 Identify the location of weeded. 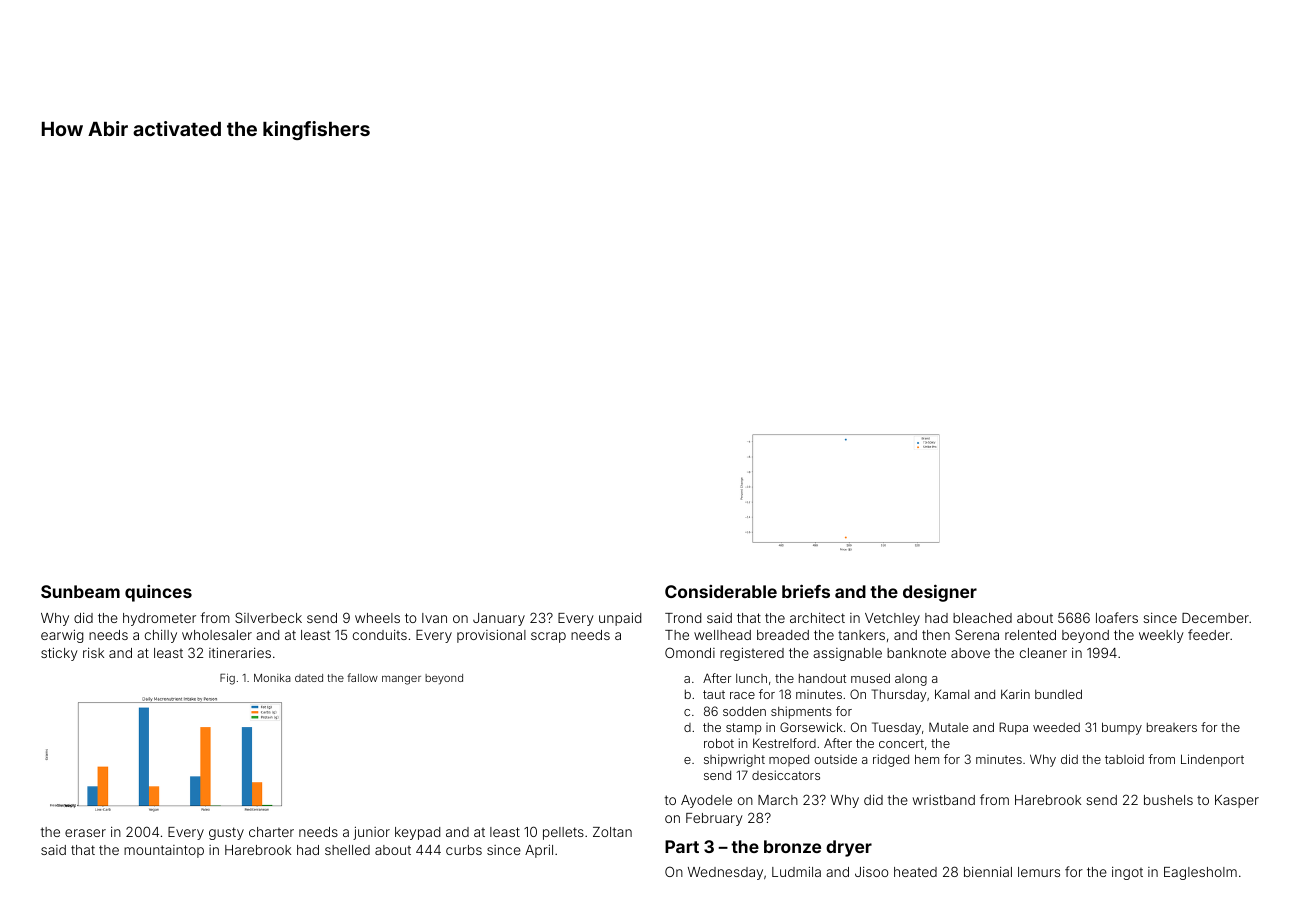
(1056, 727).
